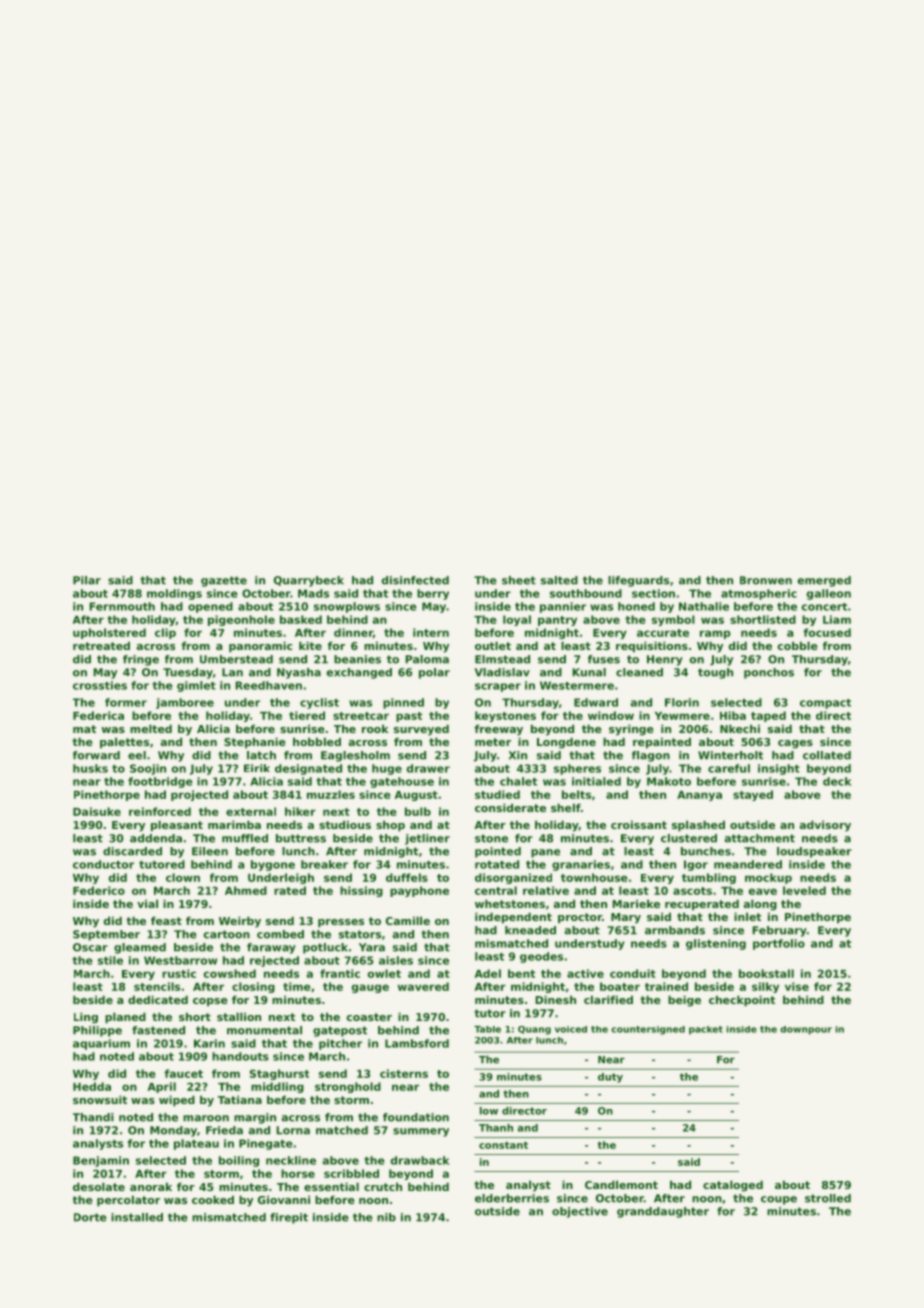  What do you see at coordinates (280, 934) in the screenshot?
I see `combed` at bounding box center [280, 934].
